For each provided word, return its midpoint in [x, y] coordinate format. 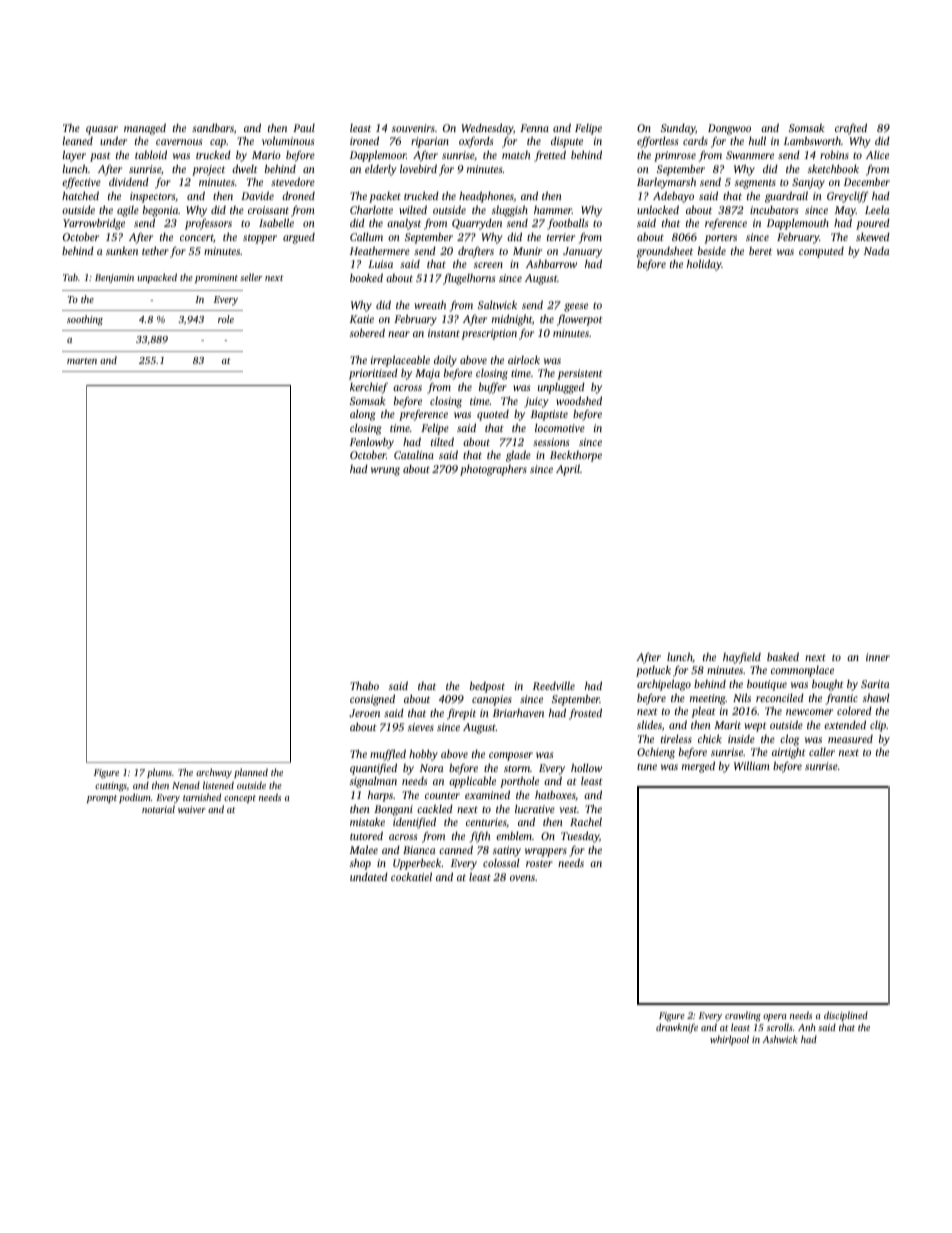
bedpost [487, 687]
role [226, 319]
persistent [579, 374]
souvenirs [413, 128]
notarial [158, 809]
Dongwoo [729, 129]
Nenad [186, 785]
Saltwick [497, 305]
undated [369, 877]
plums [159, 773]
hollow [586, 767]
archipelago [664, 685]
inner [878, 657]
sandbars [213, 127]
